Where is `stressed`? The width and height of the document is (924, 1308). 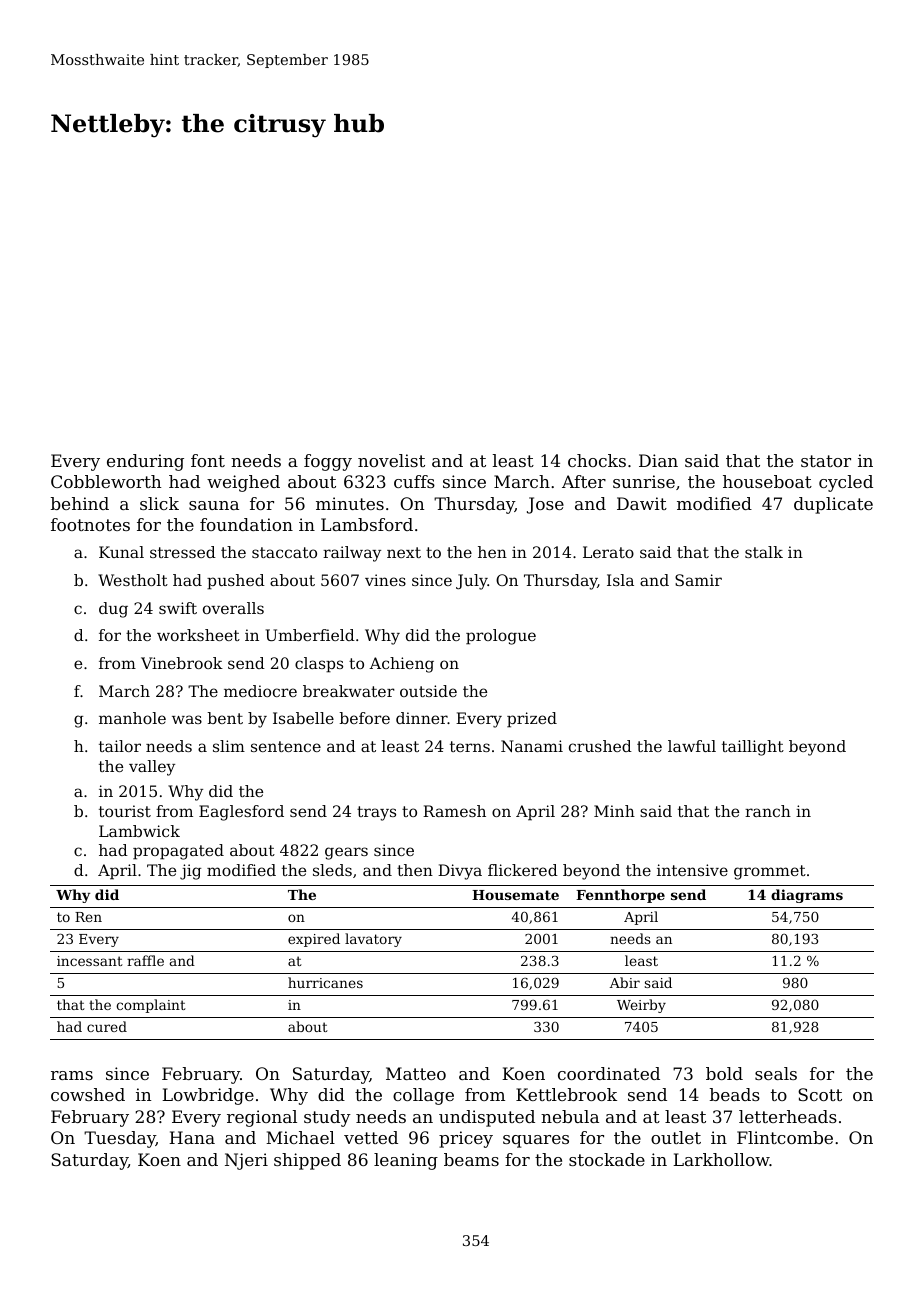
stressed is located at coordinates (183, 552).
